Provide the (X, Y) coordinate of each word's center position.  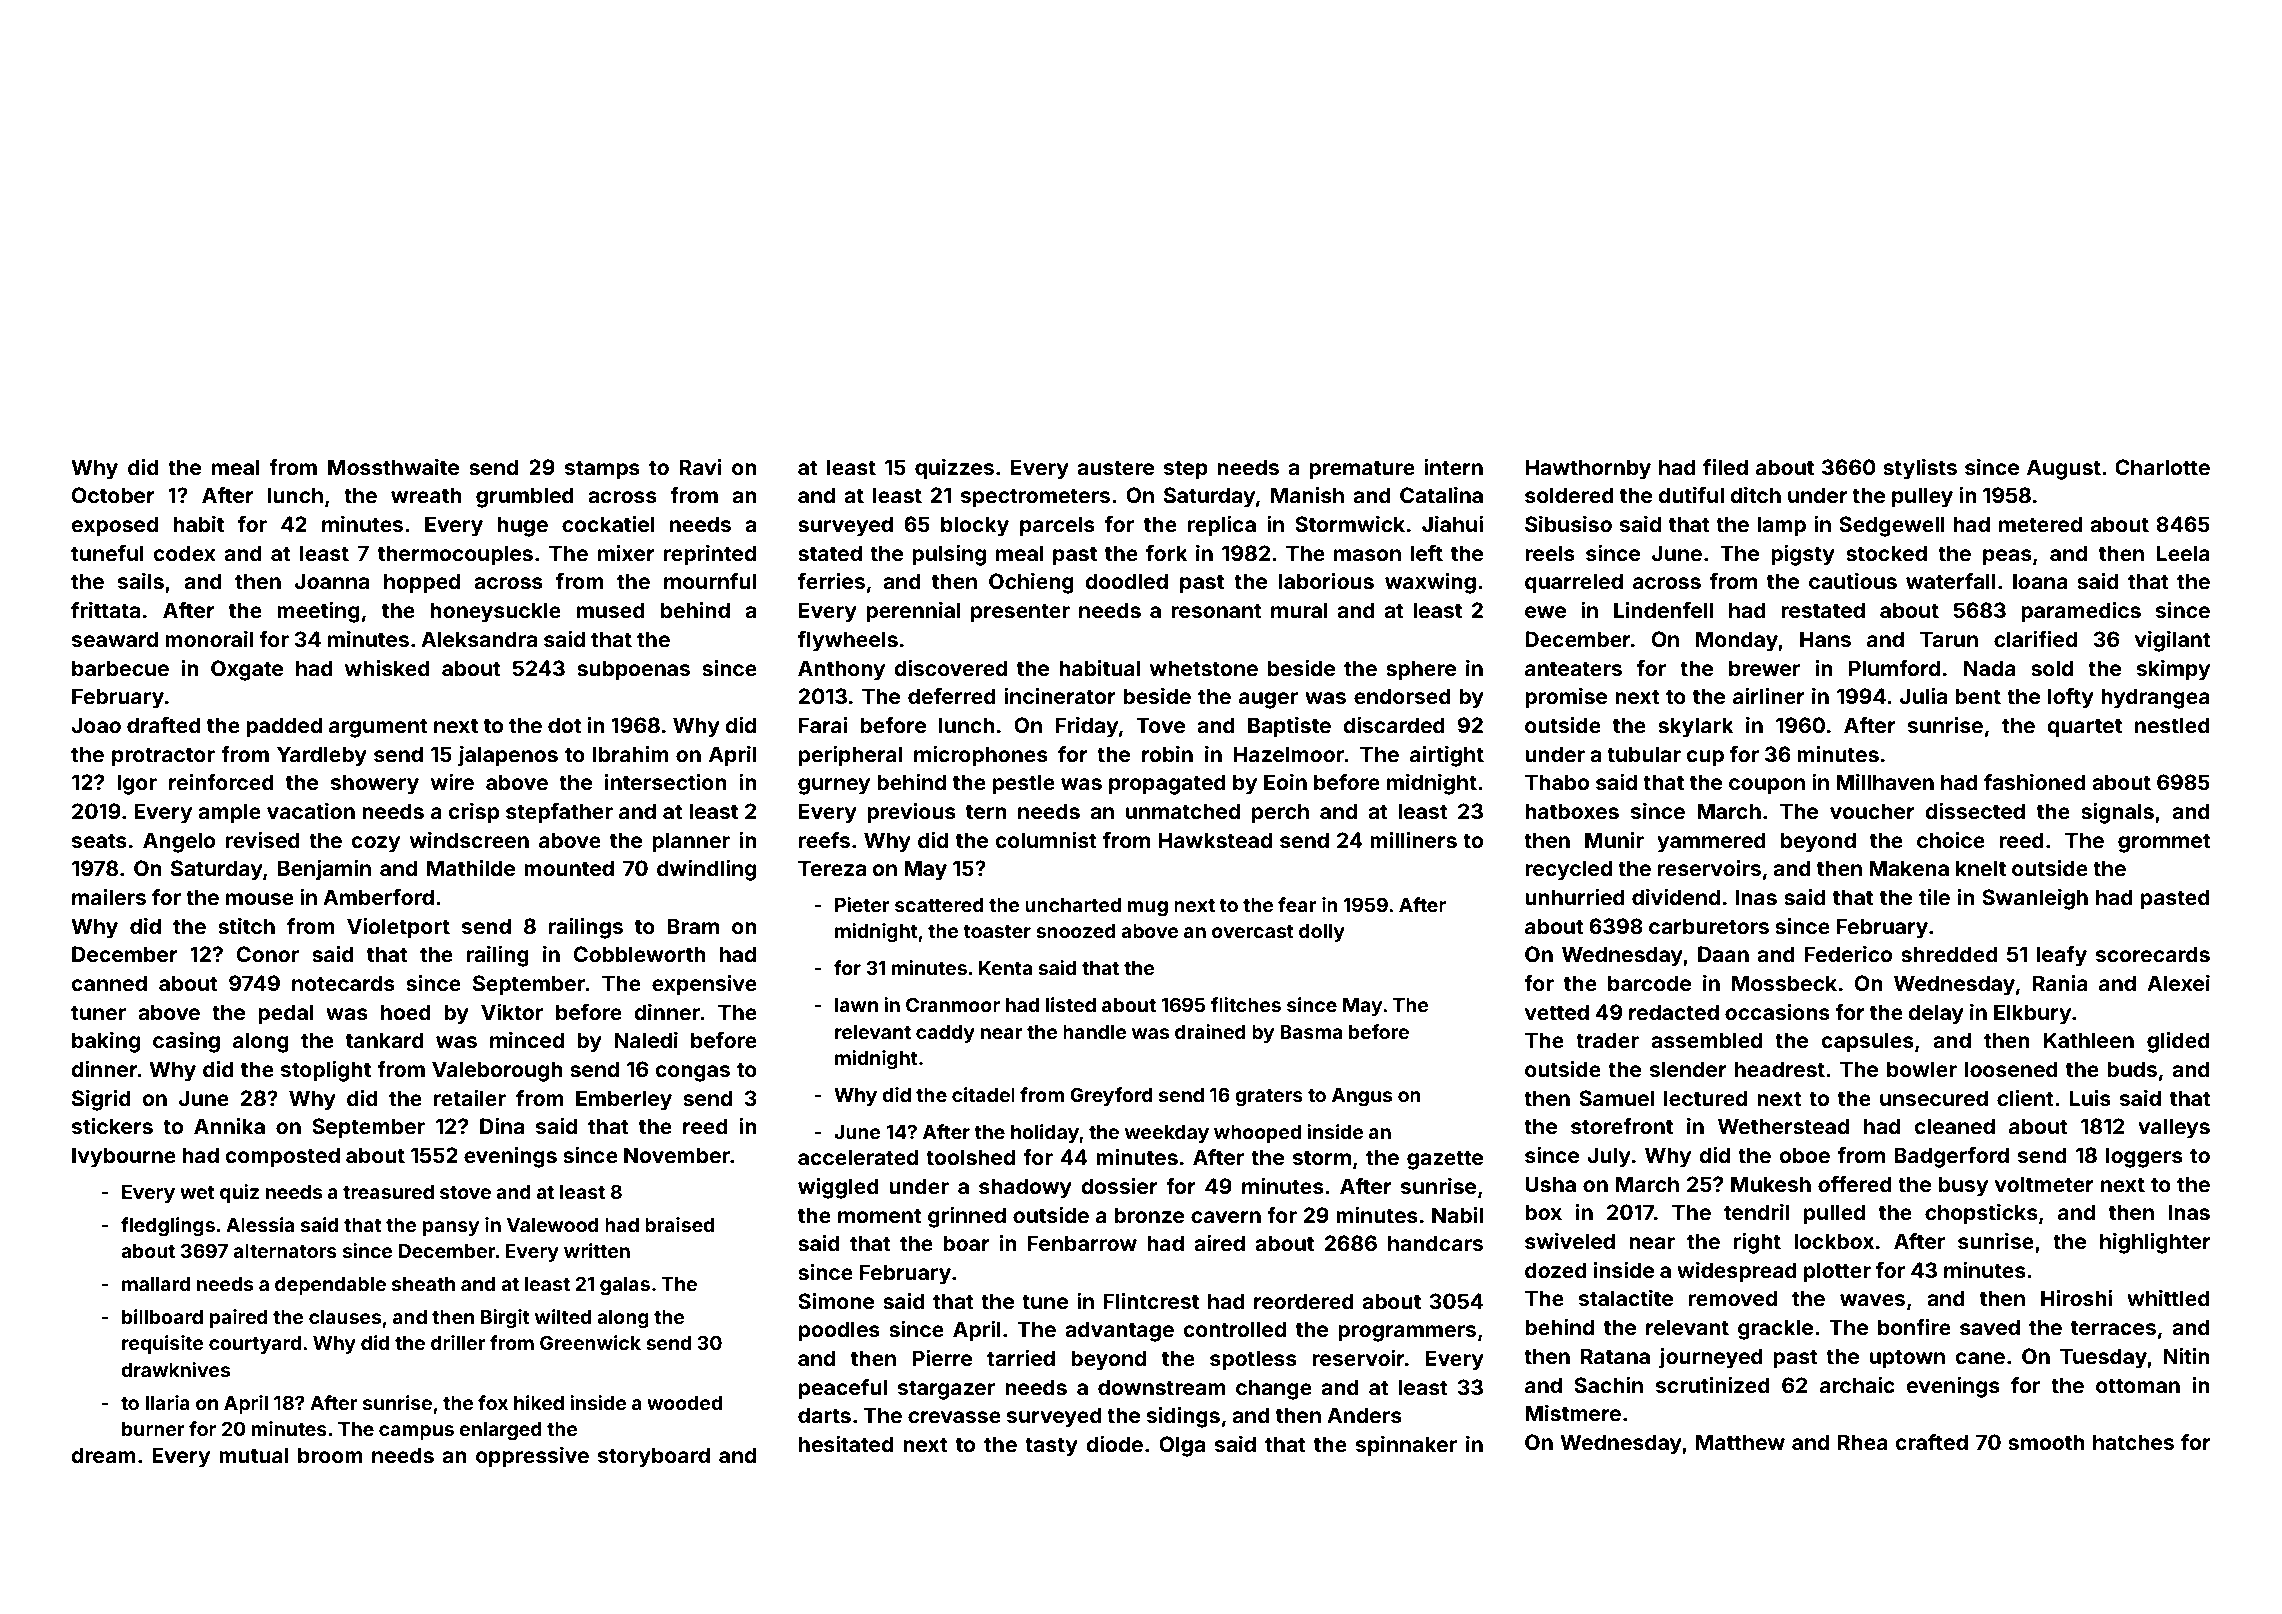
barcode (1649, 983)
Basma (1311, 1032)
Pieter (862, 904)
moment (880, 1215)
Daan (1723, 954)
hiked (539, 1402)
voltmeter (2044, 1184)
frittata (105, 610)
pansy (451, 1228)
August (2064, 469)
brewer (1764, 668)
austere (1115, 467)
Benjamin (324, 870)
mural (1299, 610)
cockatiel (608, 524)
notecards (343, 983)
